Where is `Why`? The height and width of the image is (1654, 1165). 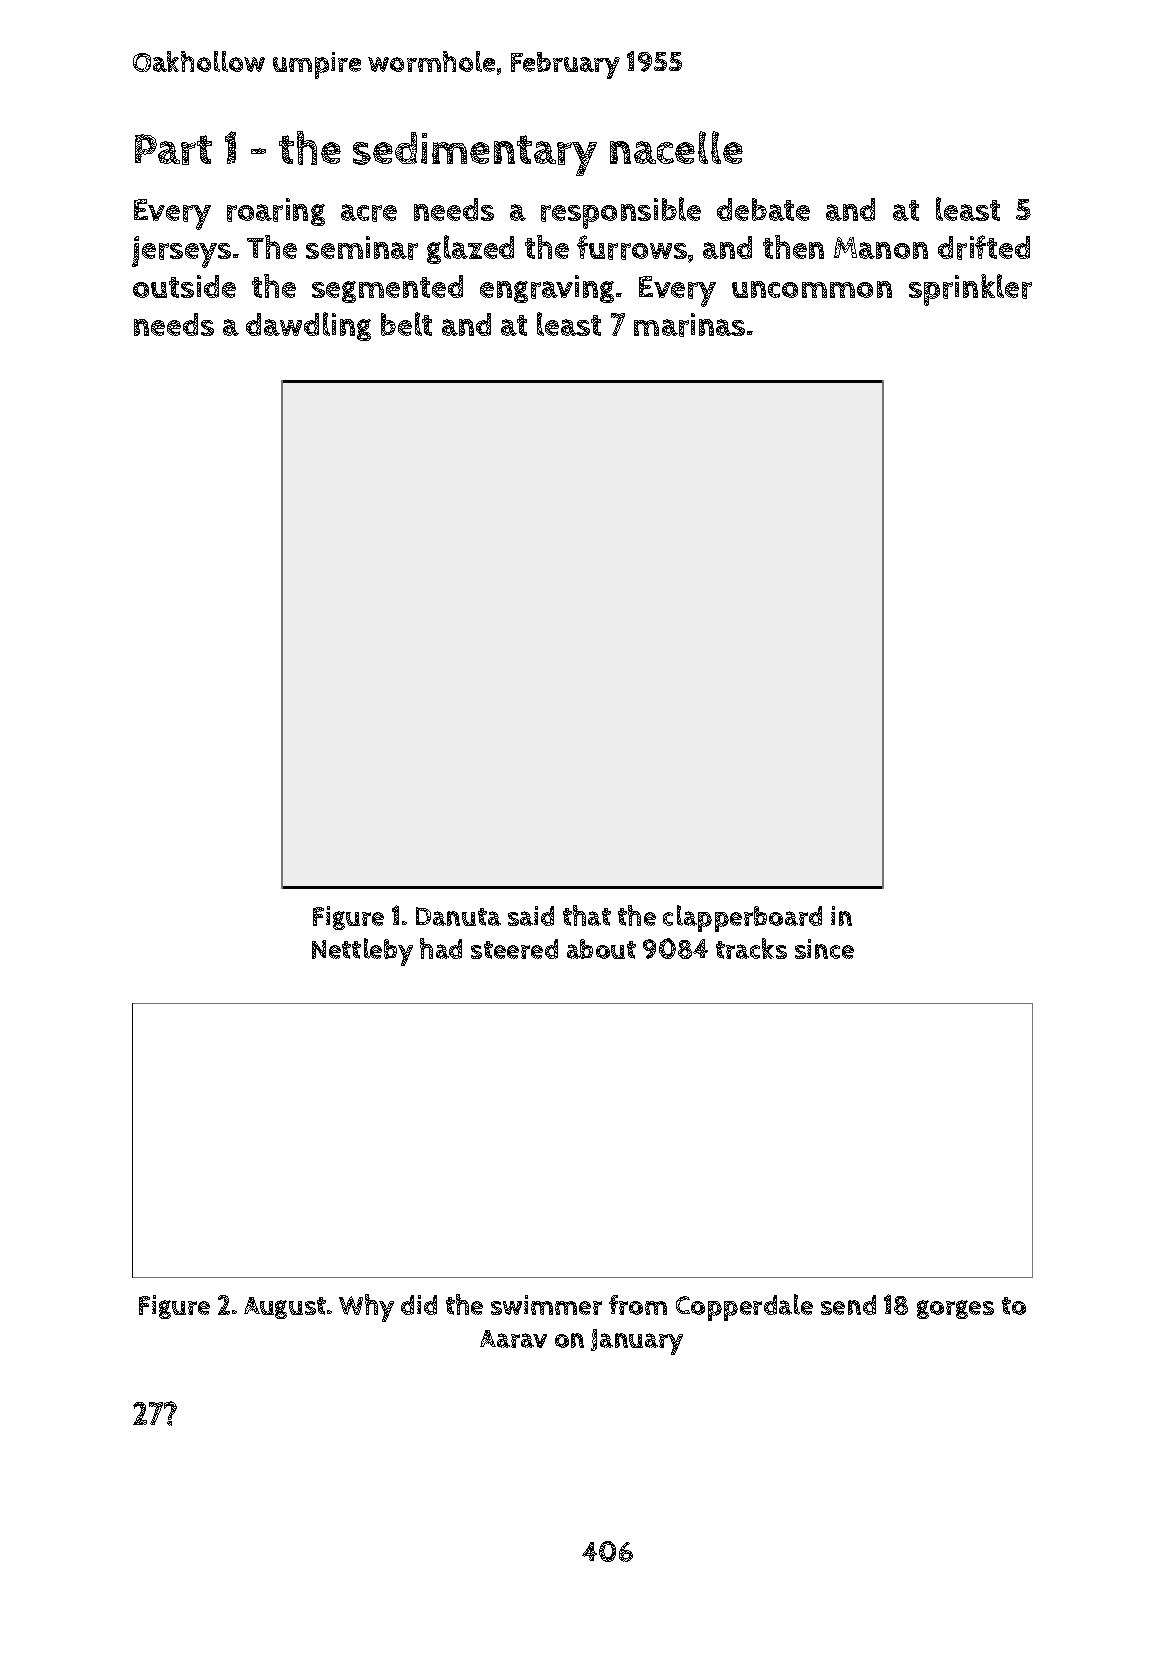 Why is located at coordinates (366, 1308).
